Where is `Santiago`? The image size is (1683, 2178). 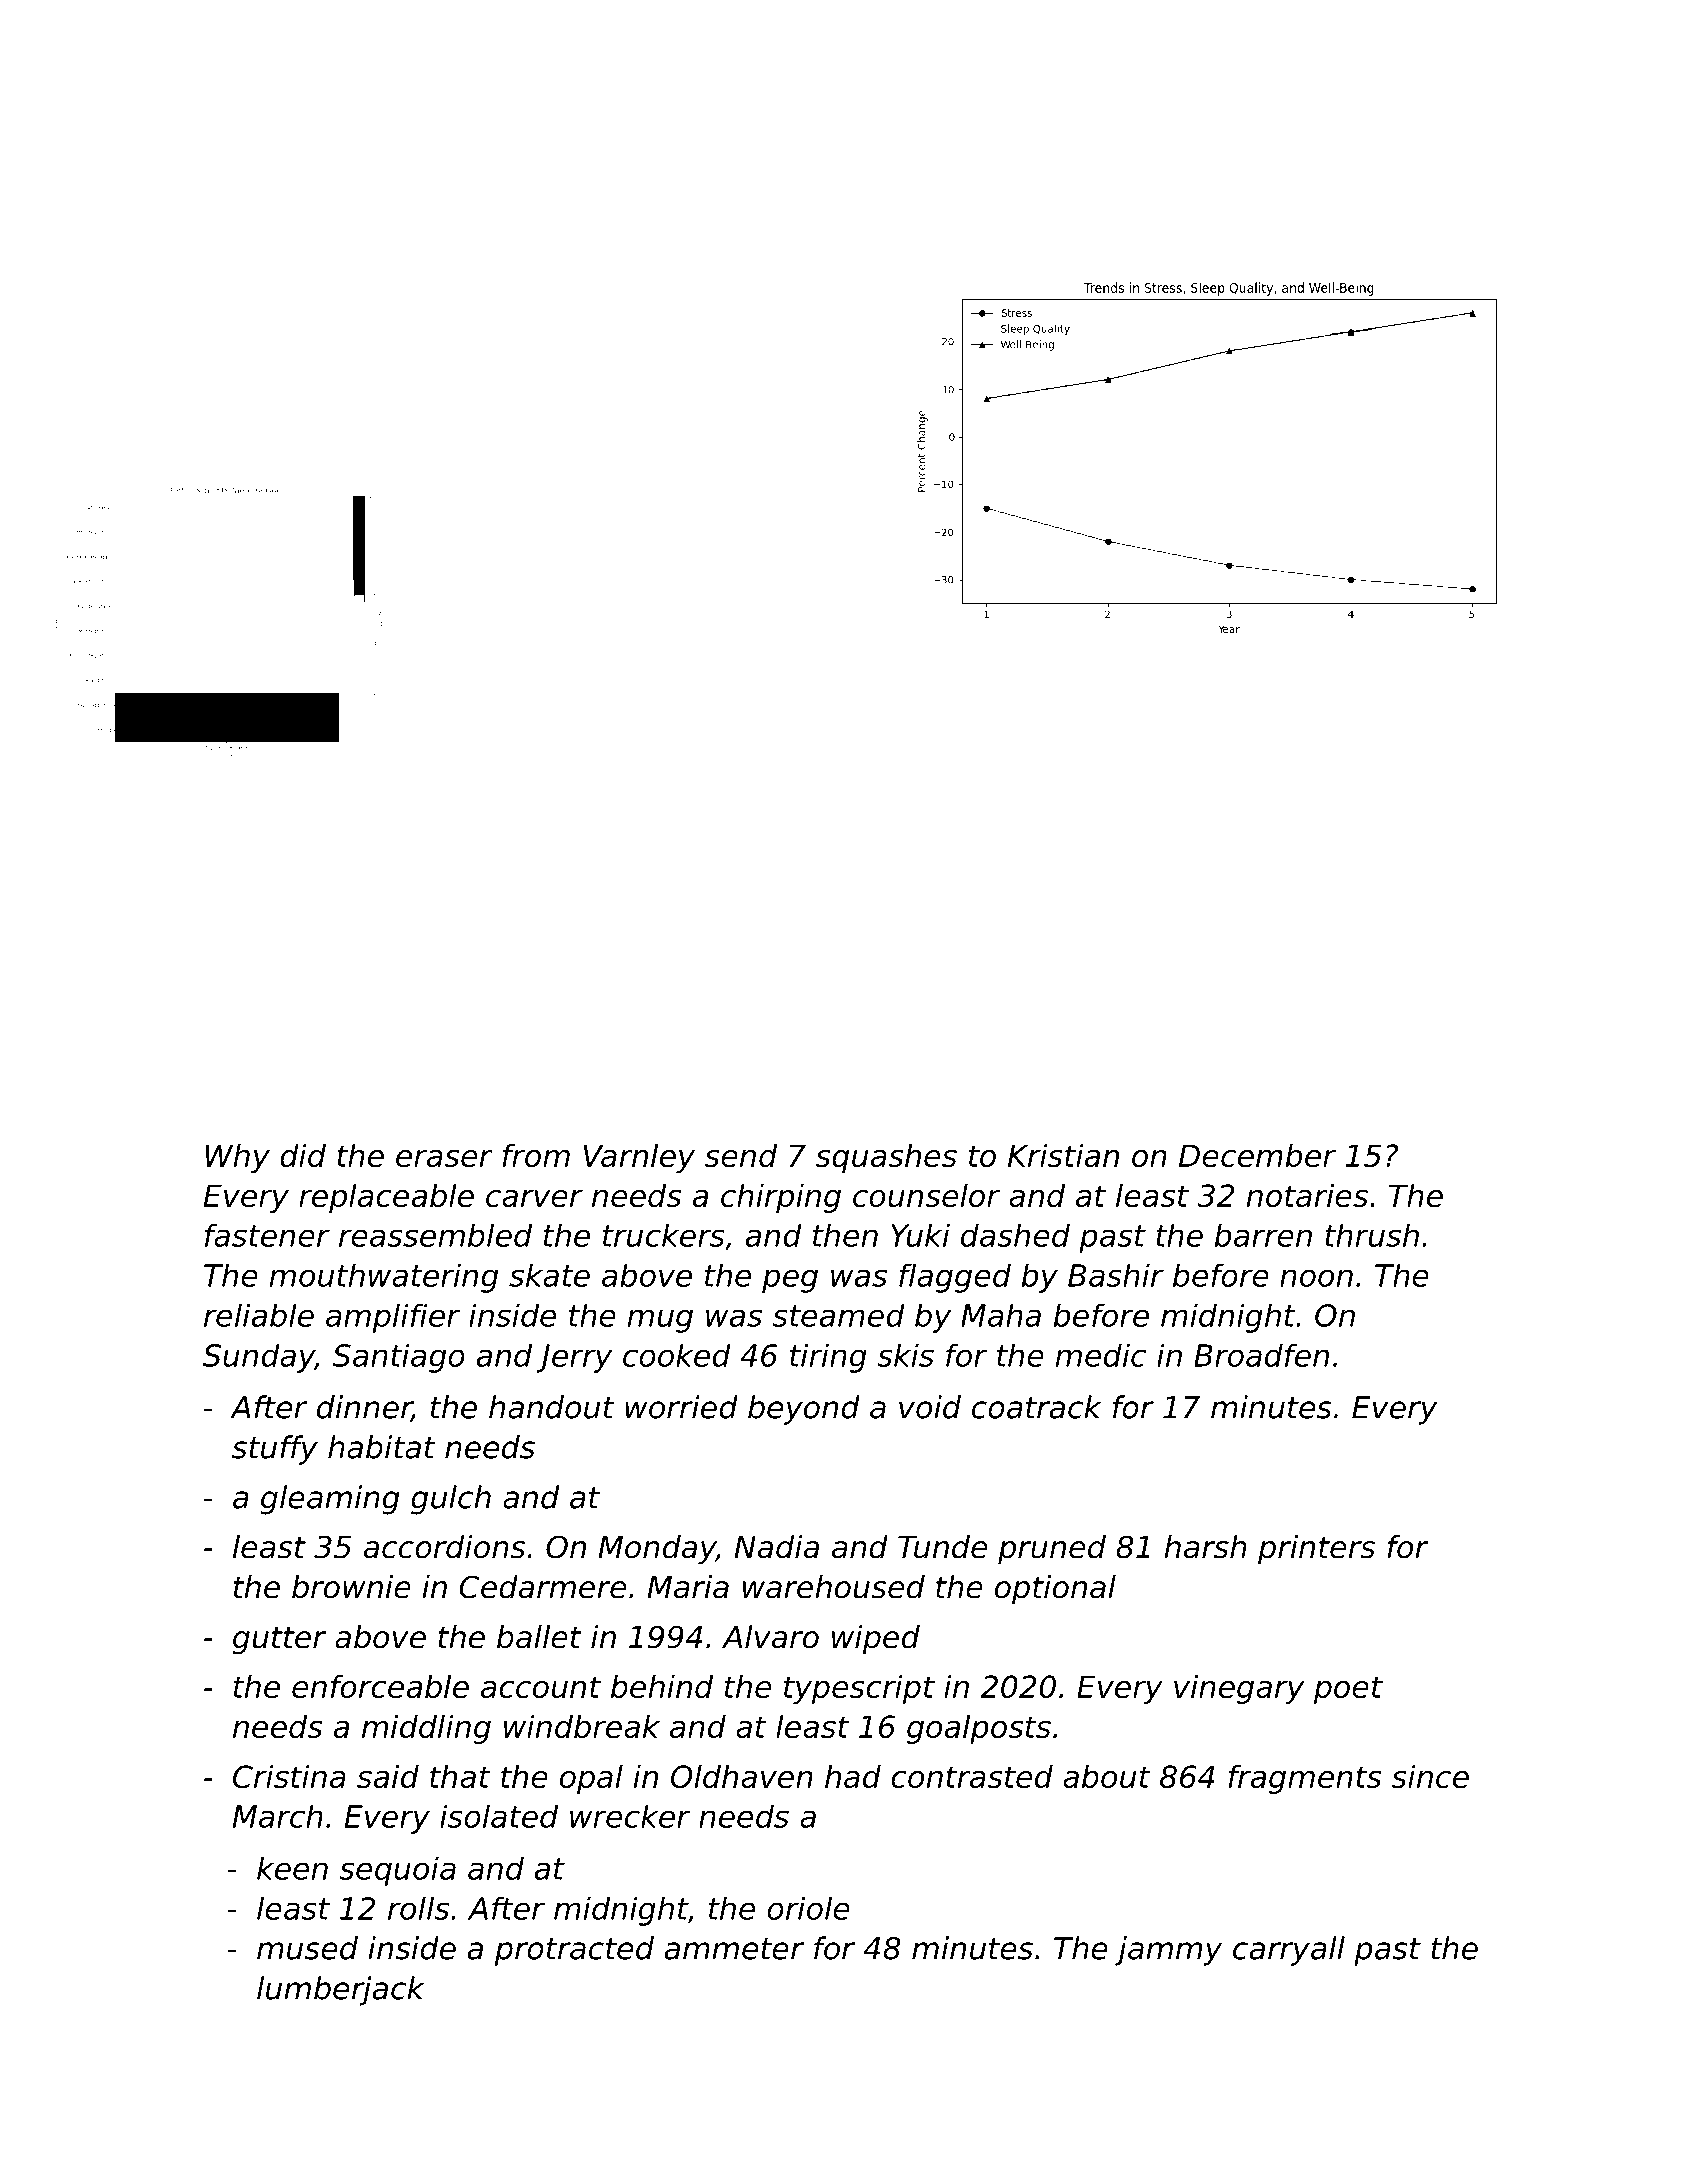 Santiago is located at coordinates (399, 1358).
